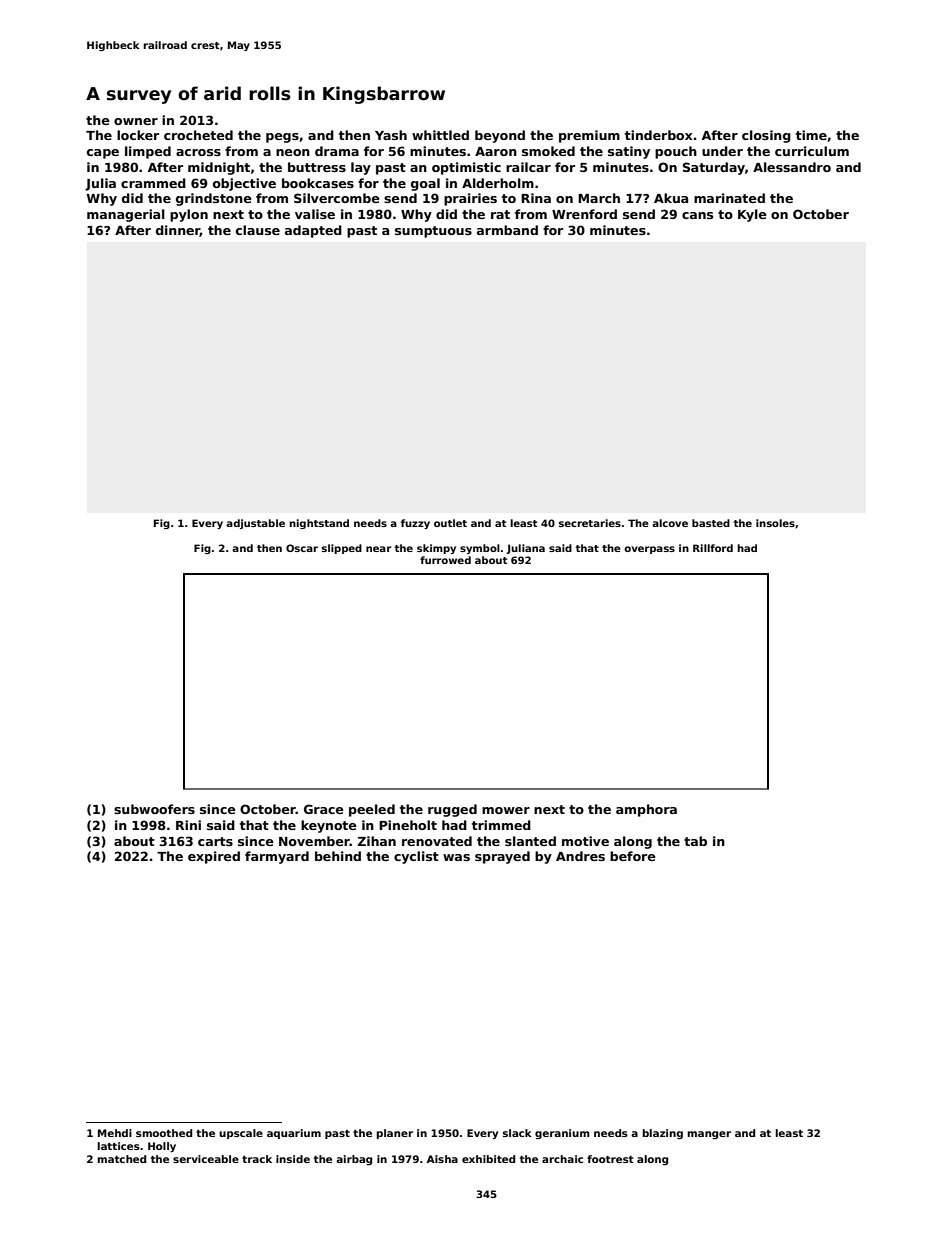  Describe the element at coordinates (164, 1133) in the image. I see `smoothed` at that location.
